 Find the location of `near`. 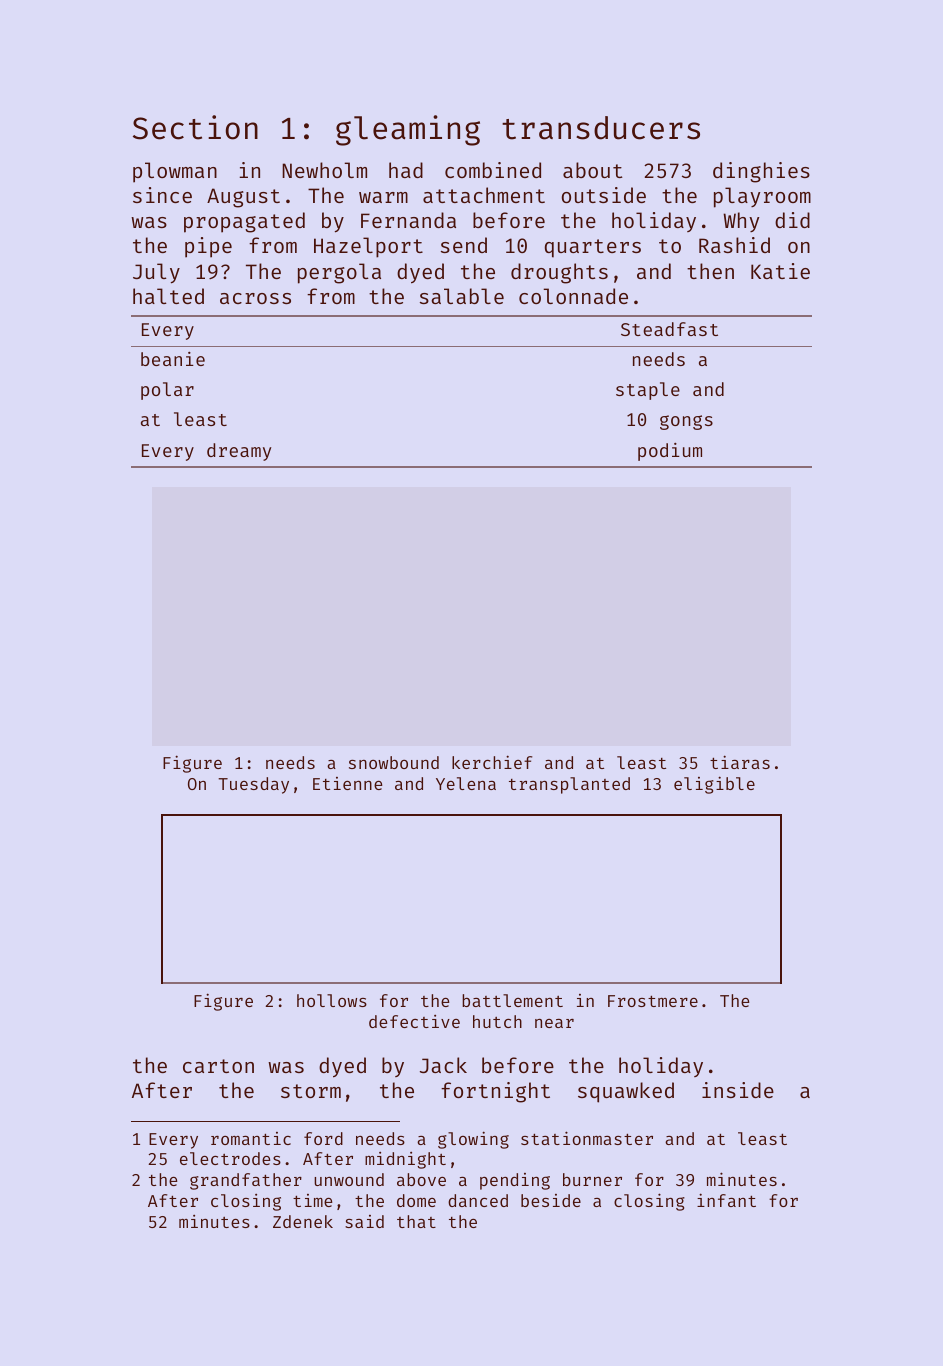

near is located at coordinates (554, 1023).
